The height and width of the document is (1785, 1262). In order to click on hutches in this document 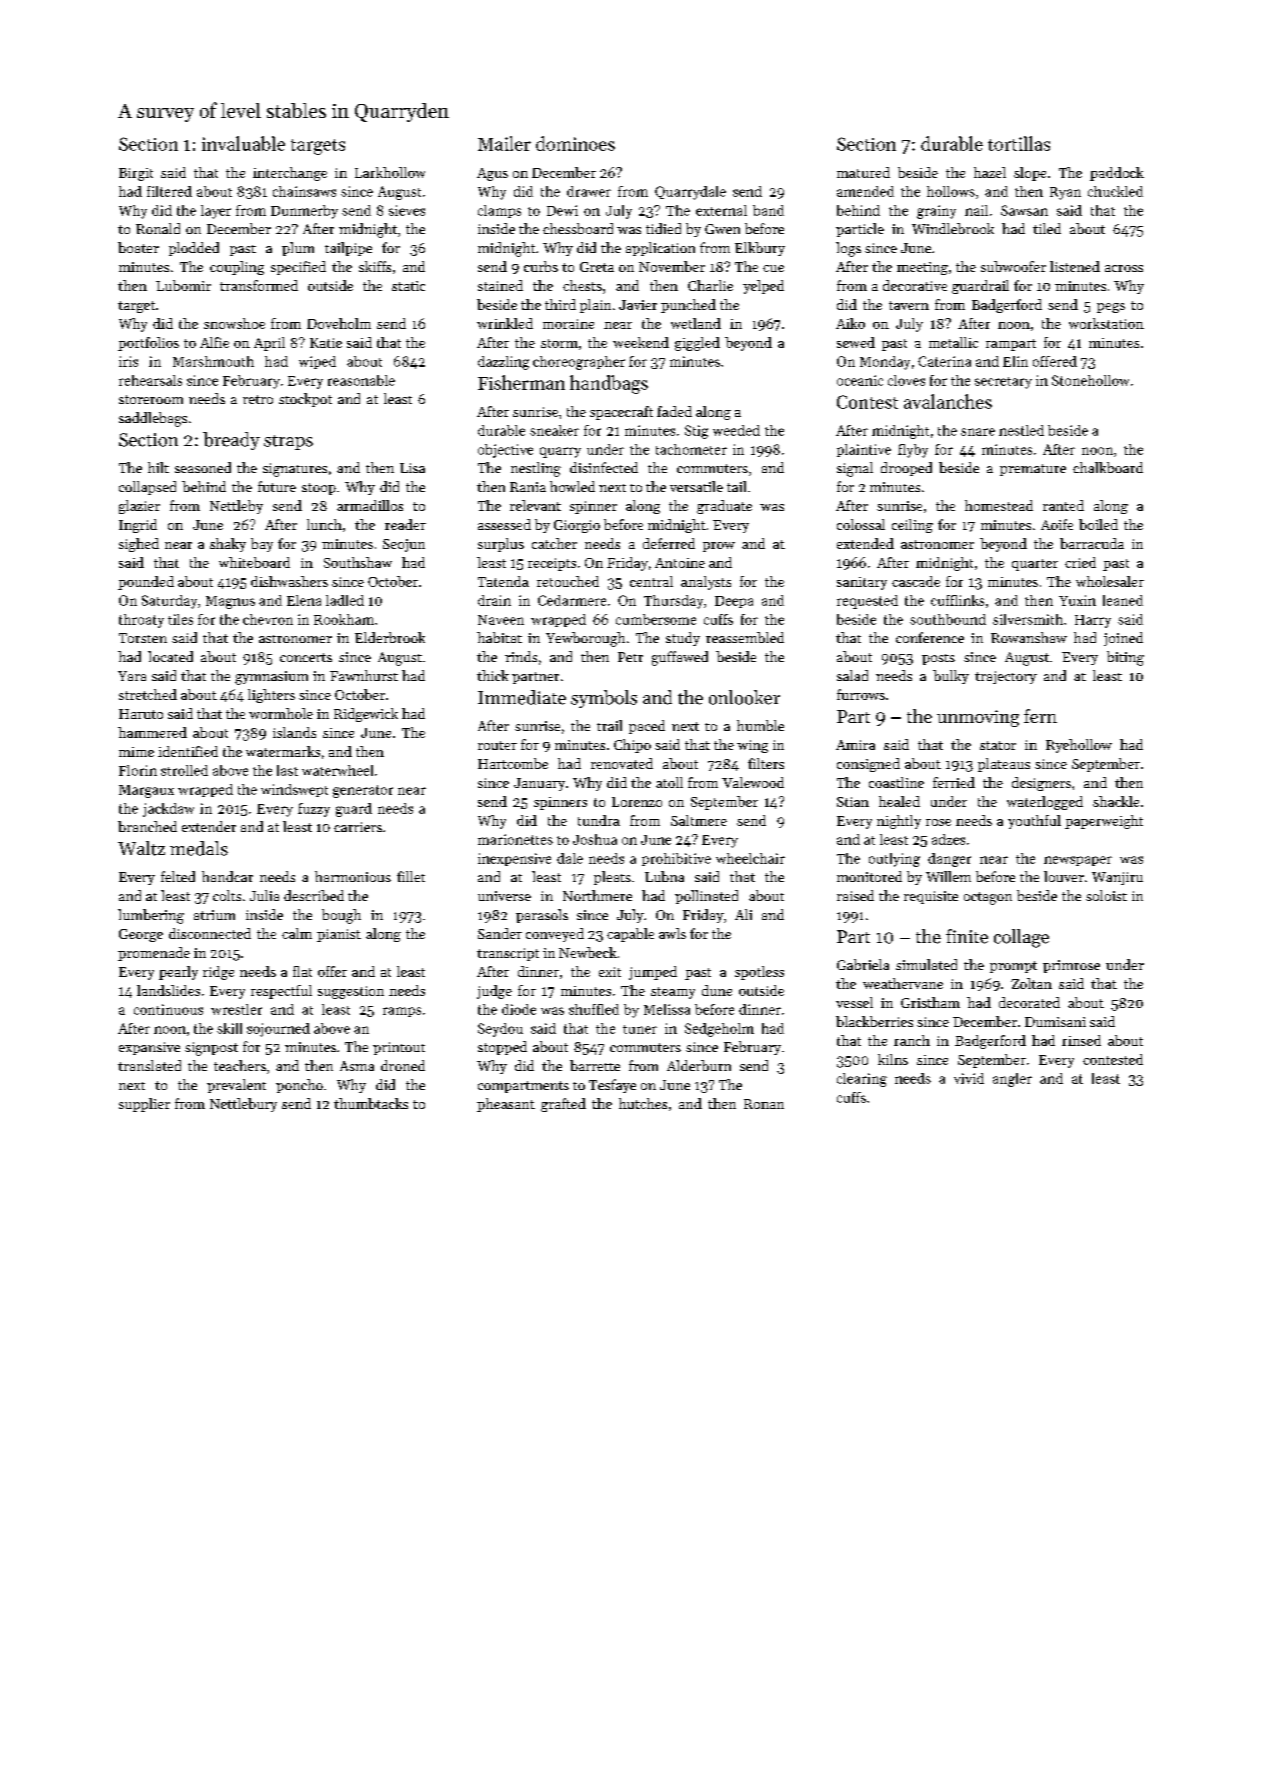, I will do `click(643, 1103)`.
